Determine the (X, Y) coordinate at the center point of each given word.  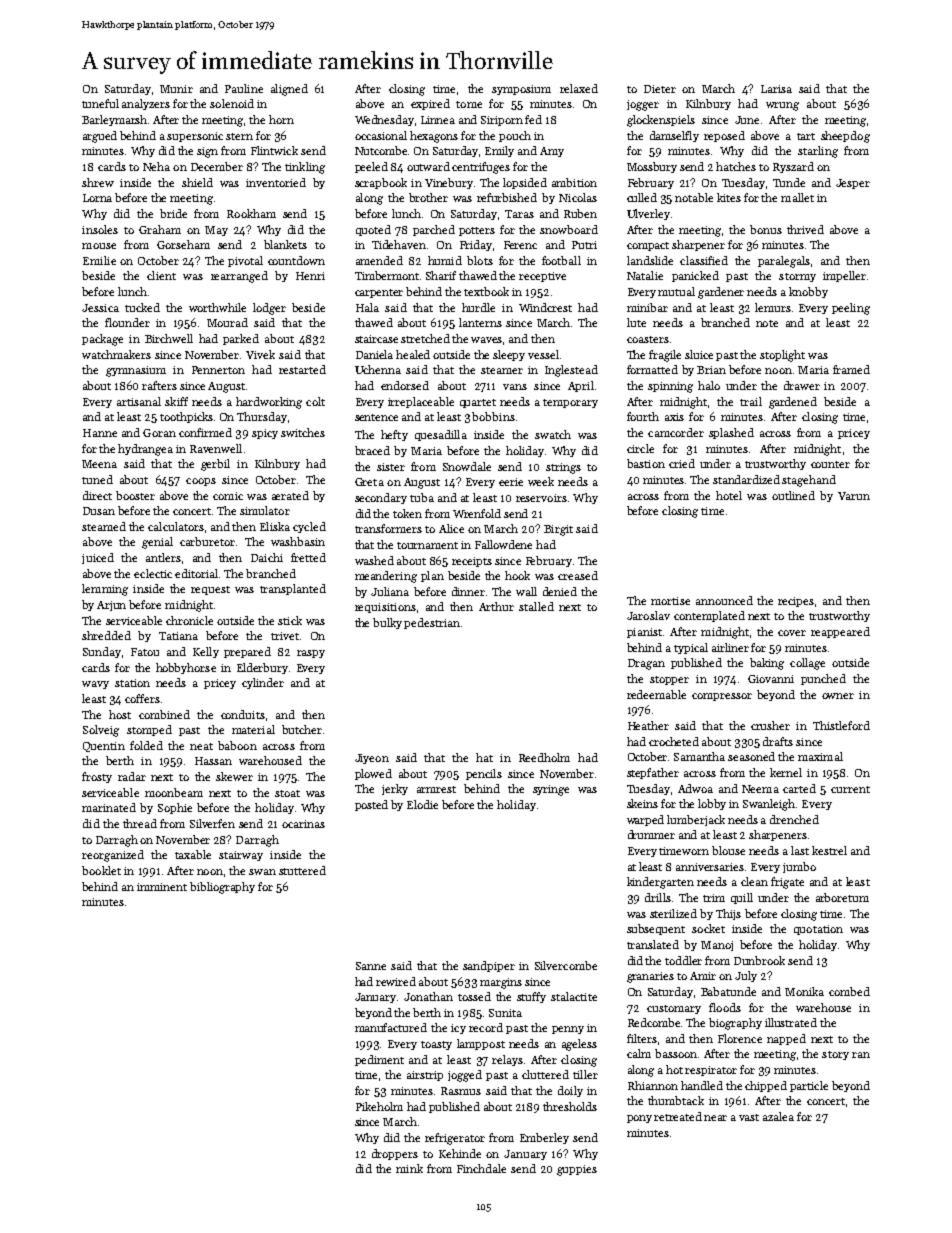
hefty (394, 435)
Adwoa (695, 788)
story (835, 1055)
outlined (793, 495)
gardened (793, 403)
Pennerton (218, 370)
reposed (724, 136)
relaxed (579, 88)
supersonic (195, 137)
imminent (162, 887)
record (486, 1027)
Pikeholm (379, 1106)
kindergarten (660, 883)
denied (560, 591)
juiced (98, 558)
